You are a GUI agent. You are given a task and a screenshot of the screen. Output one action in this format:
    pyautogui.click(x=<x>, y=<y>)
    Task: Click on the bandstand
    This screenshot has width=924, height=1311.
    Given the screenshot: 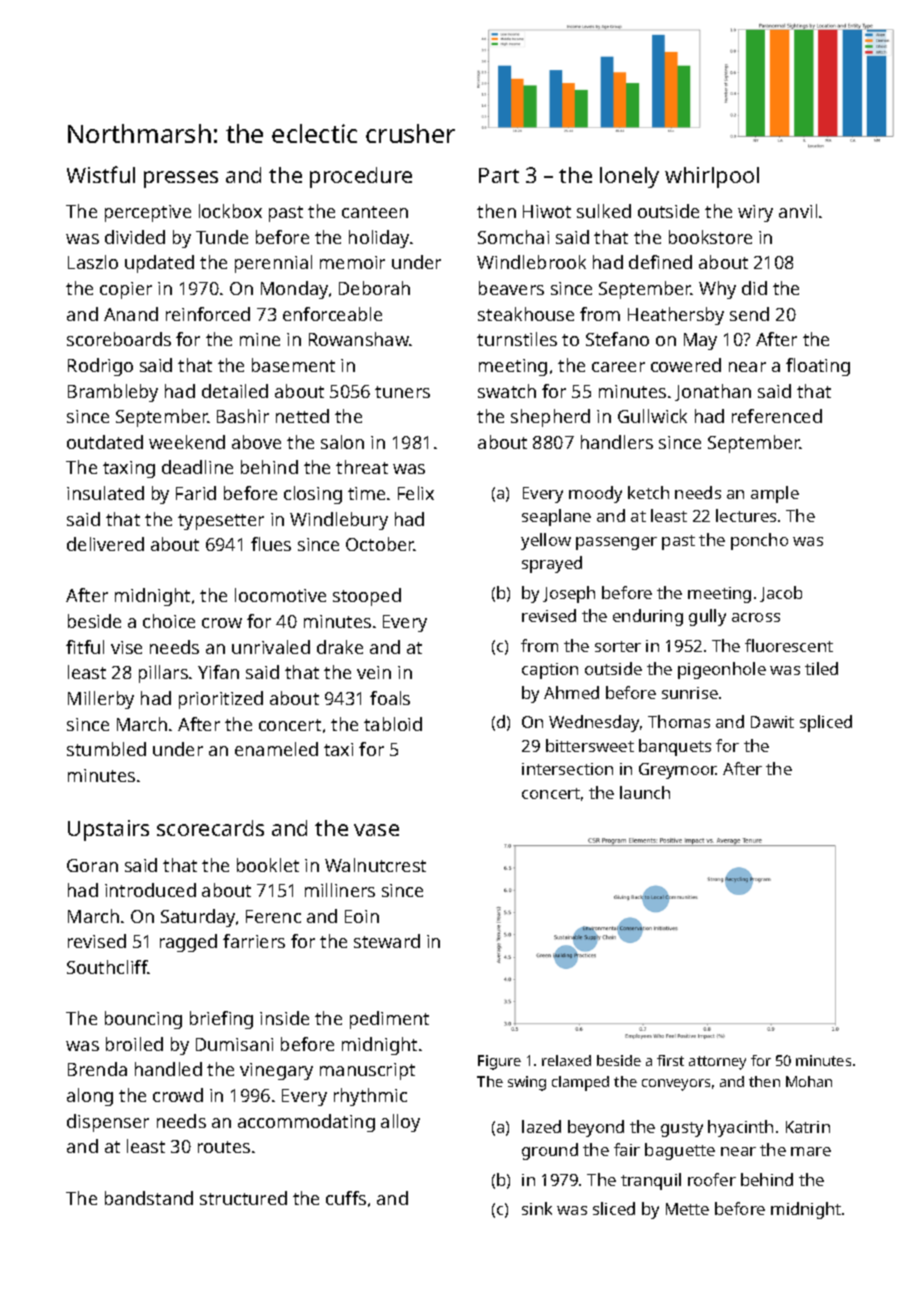 What is the action you would take?
    pyautogui.click(x=149, y=1198)
